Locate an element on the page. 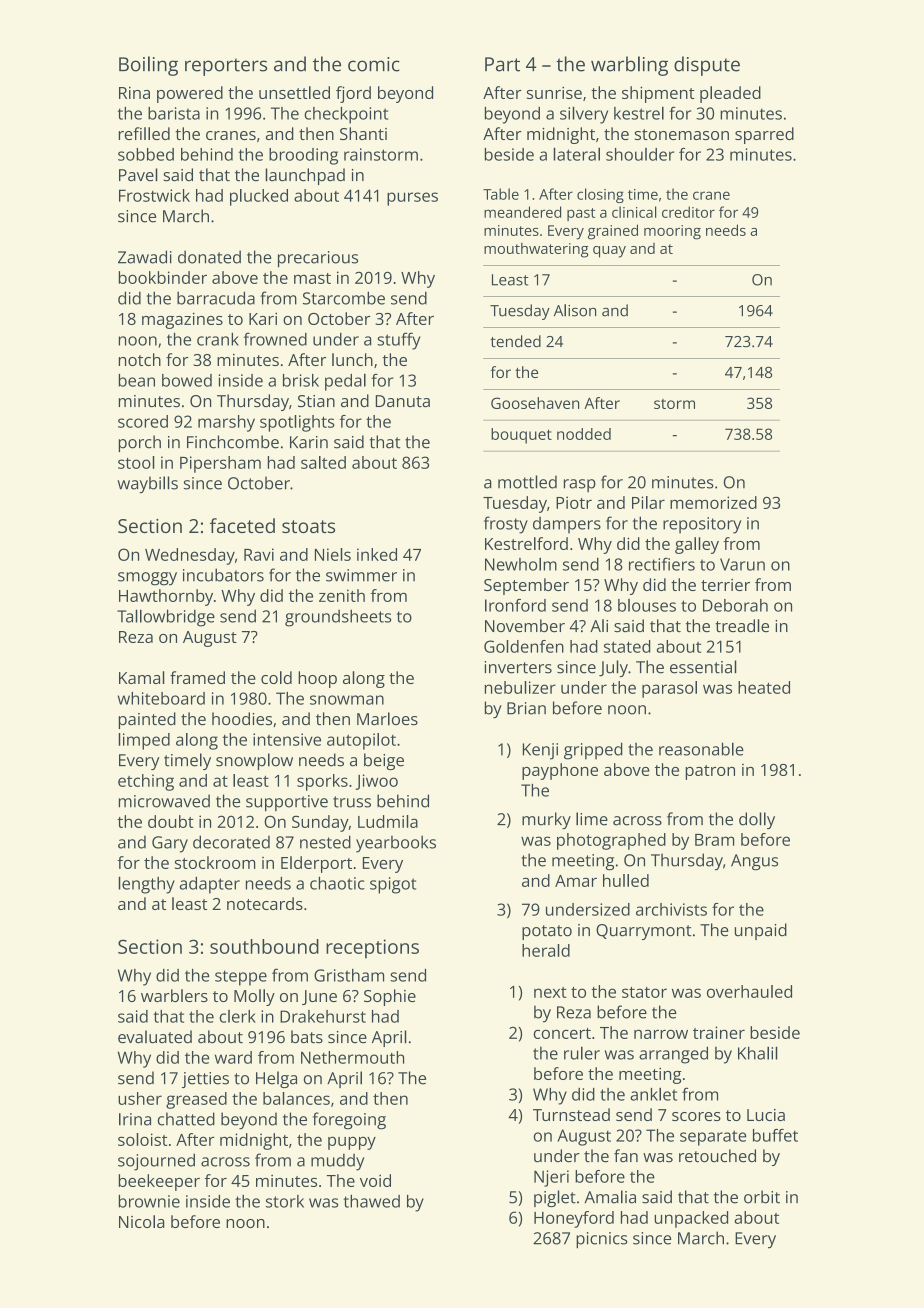  smoggy is located at coordinates (147, 579).
